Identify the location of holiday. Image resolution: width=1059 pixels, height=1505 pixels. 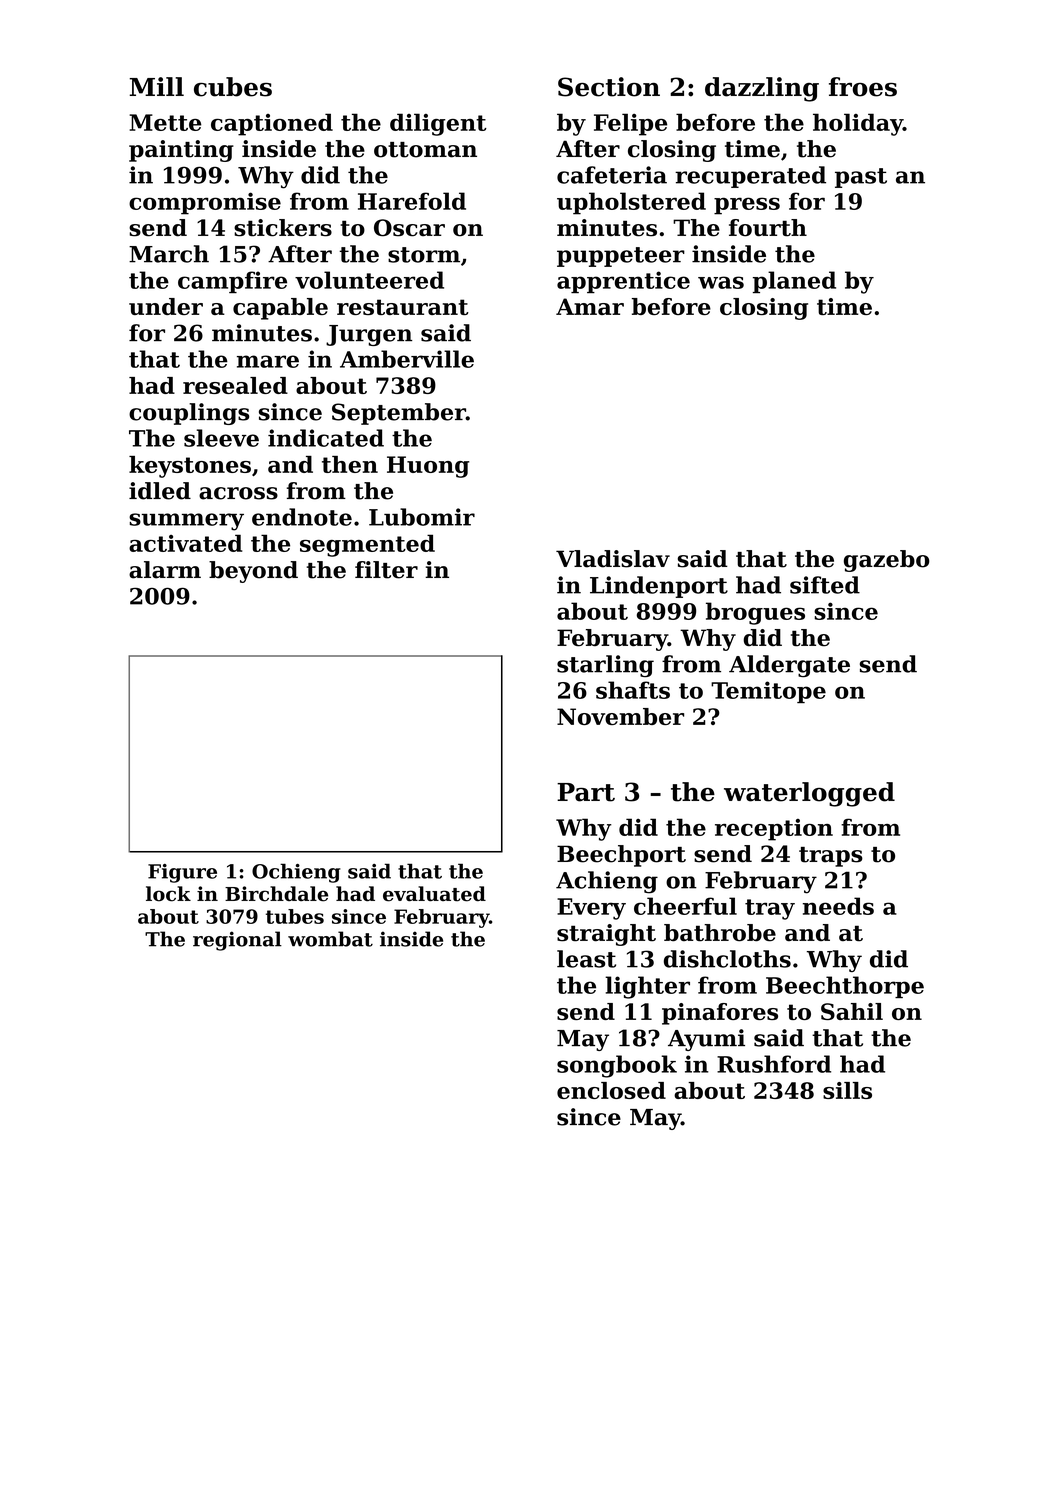
(858, 124).
